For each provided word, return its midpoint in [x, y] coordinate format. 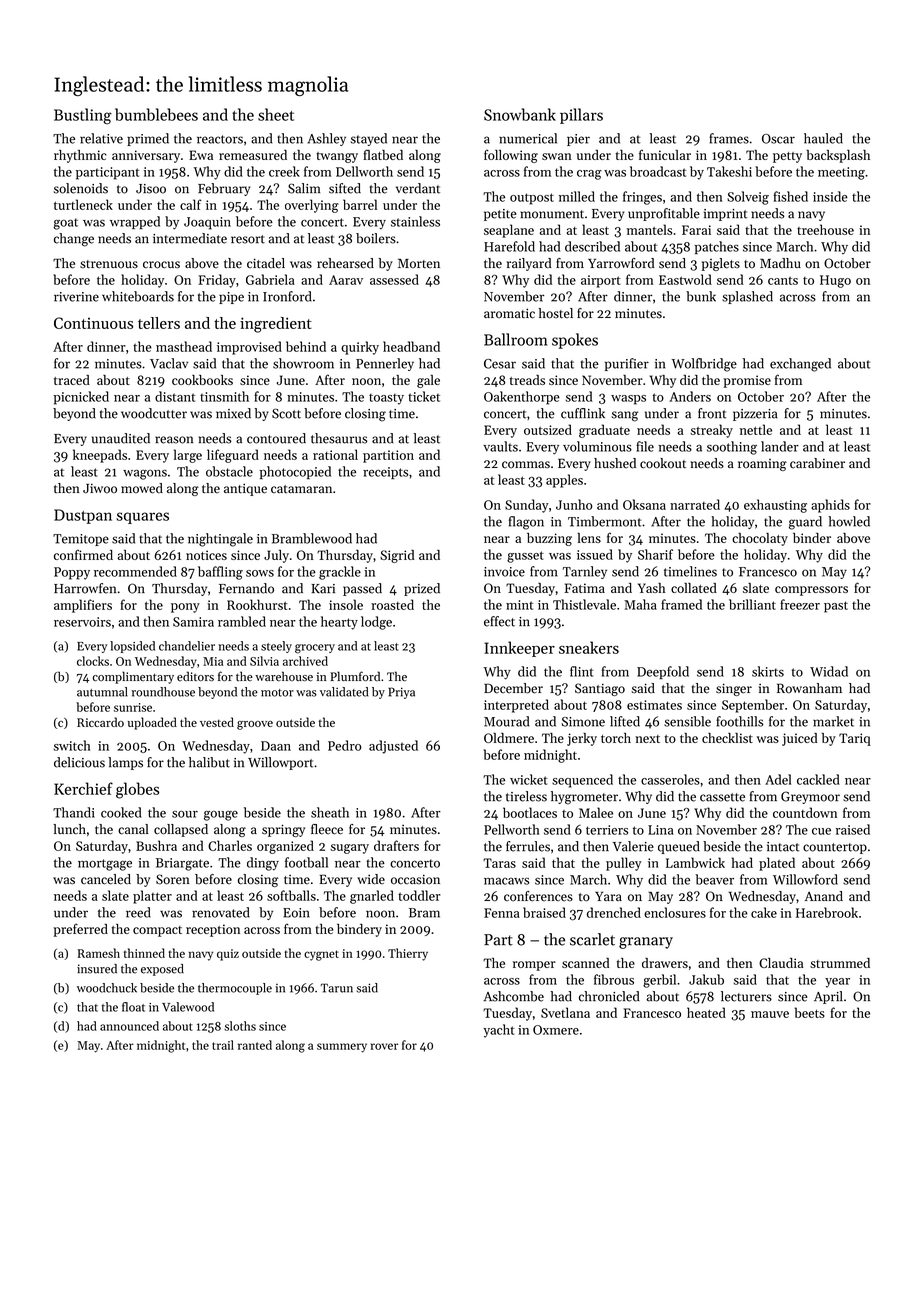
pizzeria [755, 415]
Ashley [326, 139]
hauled [823, 138]
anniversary [146, 156]
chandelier [187, 646]
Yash [651, 588]
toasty [386, 399]
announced [129, 1026]
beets [810, 1012]
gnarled [372, 897]
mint [519, 605]
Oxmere [556, 1030]
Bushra [156, 845]
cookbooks [202, 380]
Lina [661, 830]
